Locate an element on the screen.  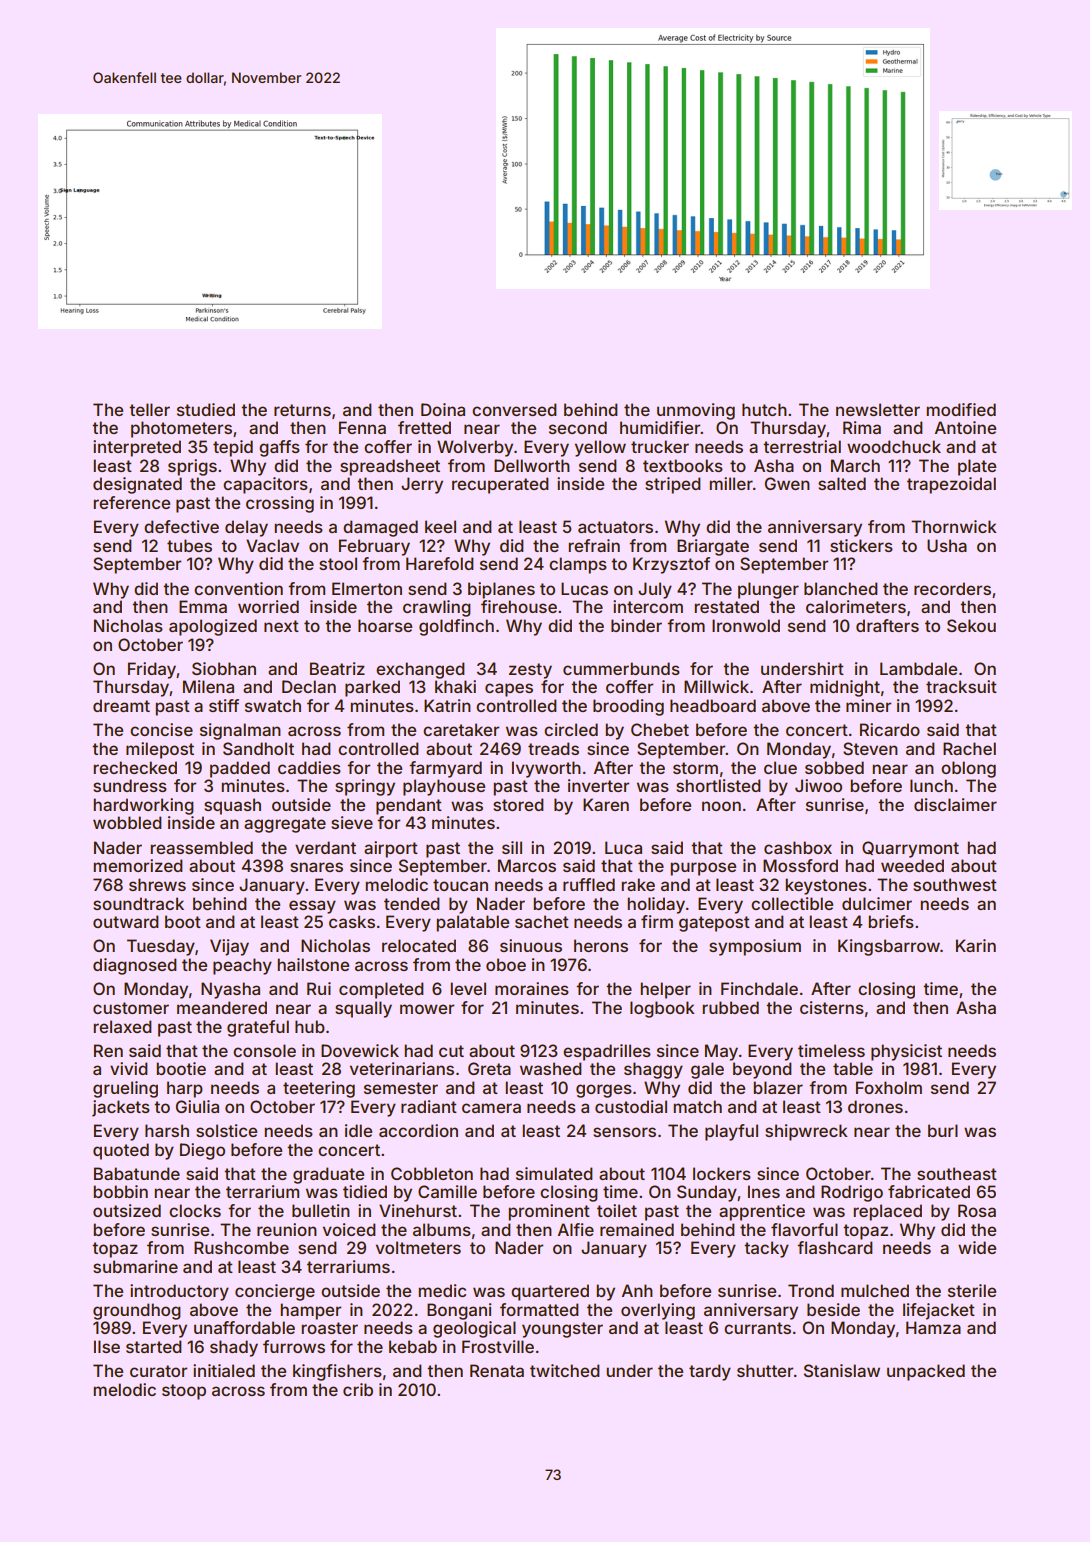
simulated is located at coordinates (554, 1173).
